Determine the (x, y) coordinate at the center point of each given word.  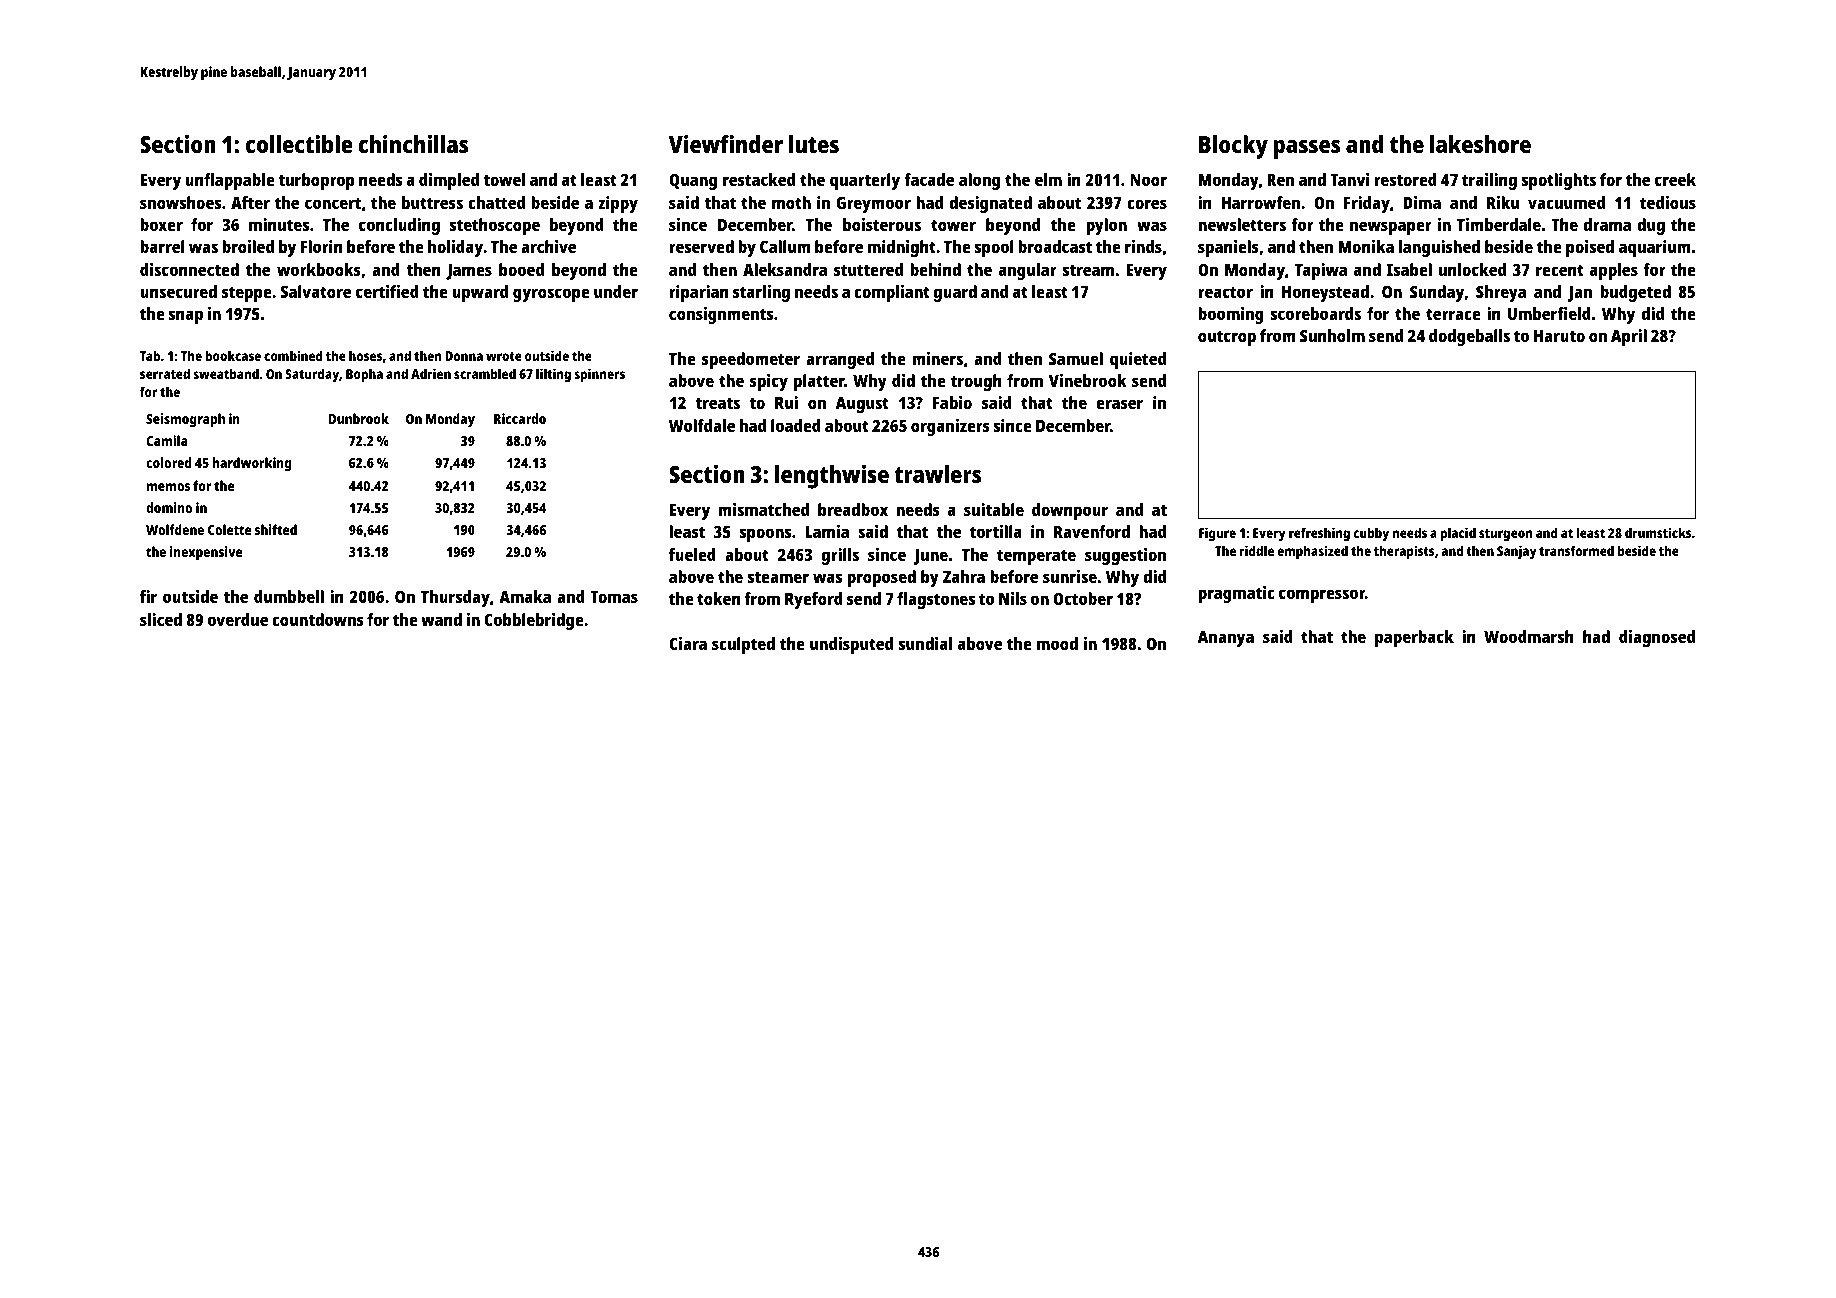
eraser (1119, 404)
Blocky (1233, 147)
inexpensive (206, 553)
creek (1675, 179)
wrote (504, 356)
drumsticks (1658, 532)
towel (504, 179)
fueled (692, 554)
